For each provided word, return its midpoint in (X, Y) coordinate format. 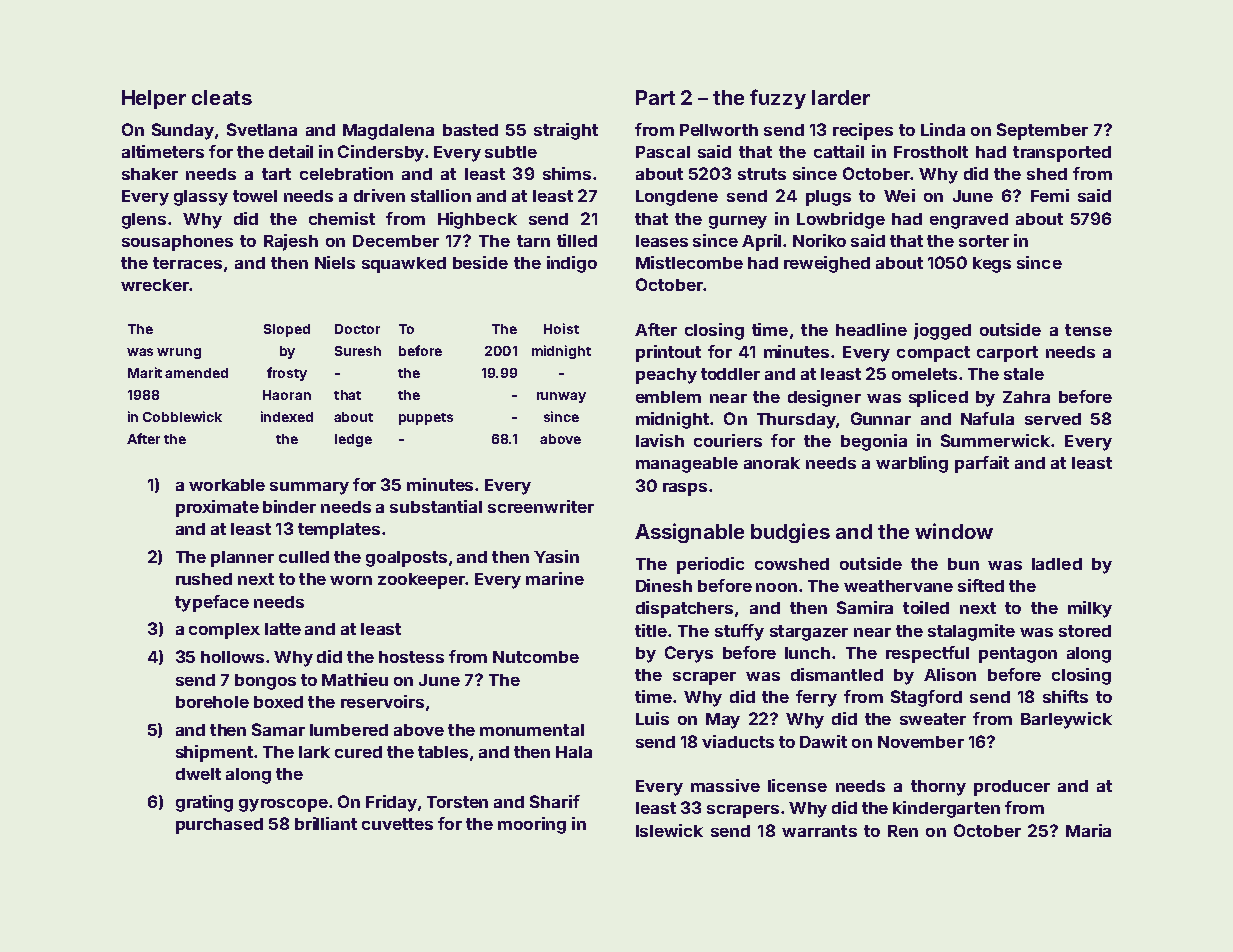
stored (1085, 631)
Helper (154, 99)
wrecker (155, 285)
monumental (532, 730)
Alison (950, 674)
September (1042, 131)
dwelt (198, 774)
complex (224, 631)
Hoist (561, 328)
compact (933, 354)
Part (655, 97)
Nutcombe (536, 657)
